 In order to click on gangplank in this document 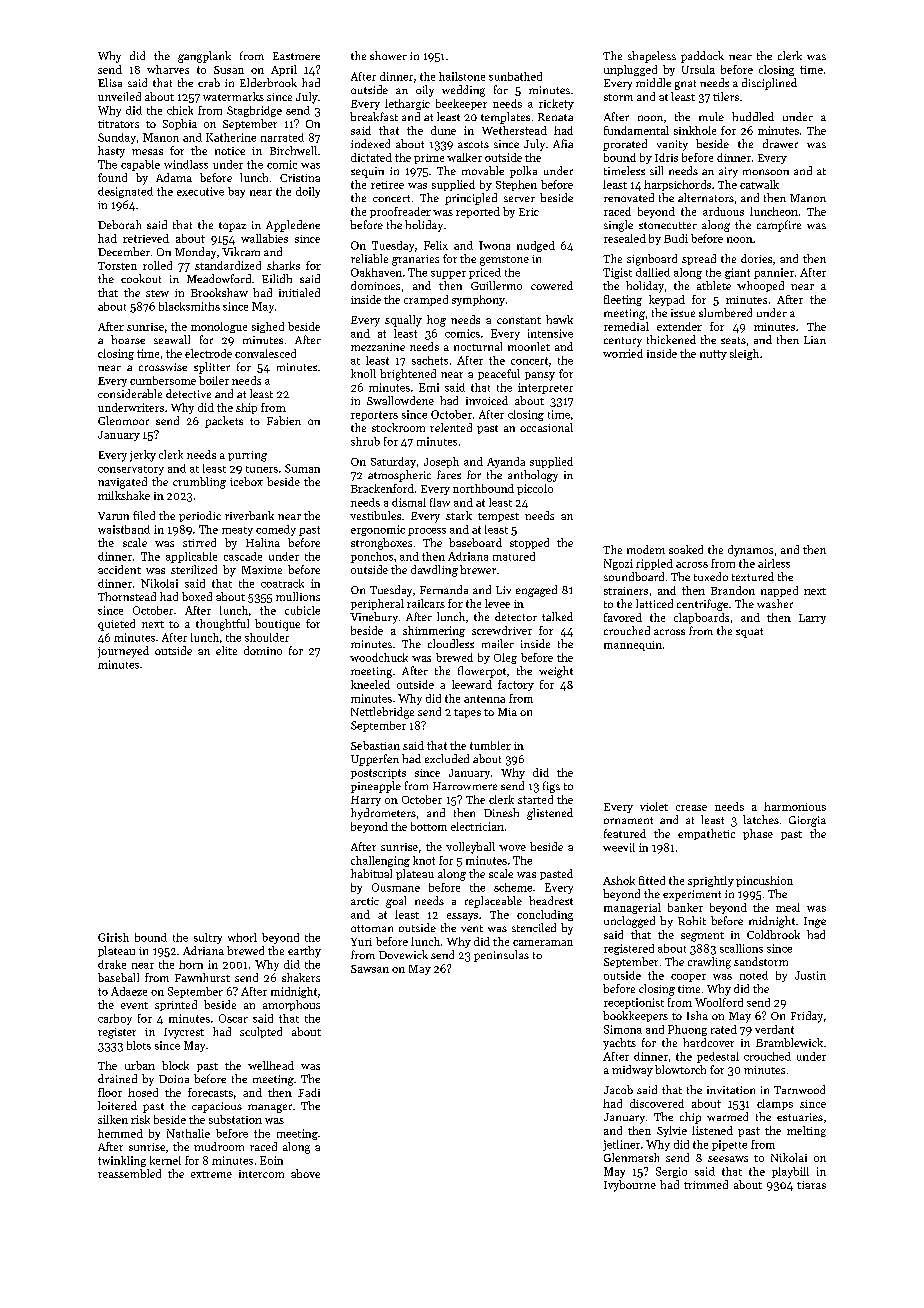, I will do `click(204, 57)`.
